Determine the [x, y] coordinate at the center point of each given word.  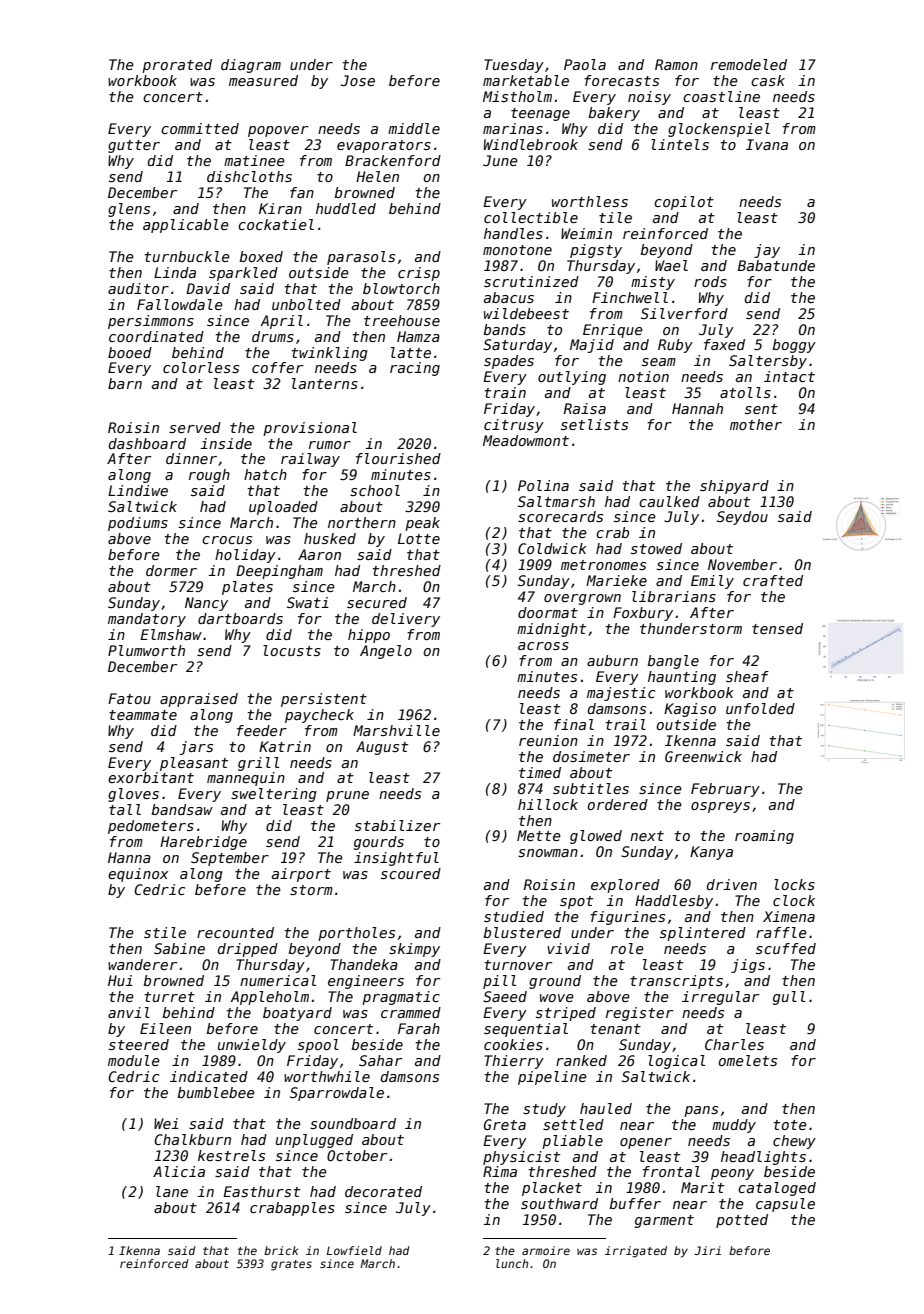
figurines [627, 918]
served [195, 427]
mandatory [147, 620]
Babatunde [776, 265]
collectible [531, 217]
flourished [398, 458]
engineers [366, 982]
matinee [254, 160]
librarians [674, 596]
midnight [551, 630]
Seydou [742, 518]
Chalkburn [192, 1139]
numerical [278, 980]
